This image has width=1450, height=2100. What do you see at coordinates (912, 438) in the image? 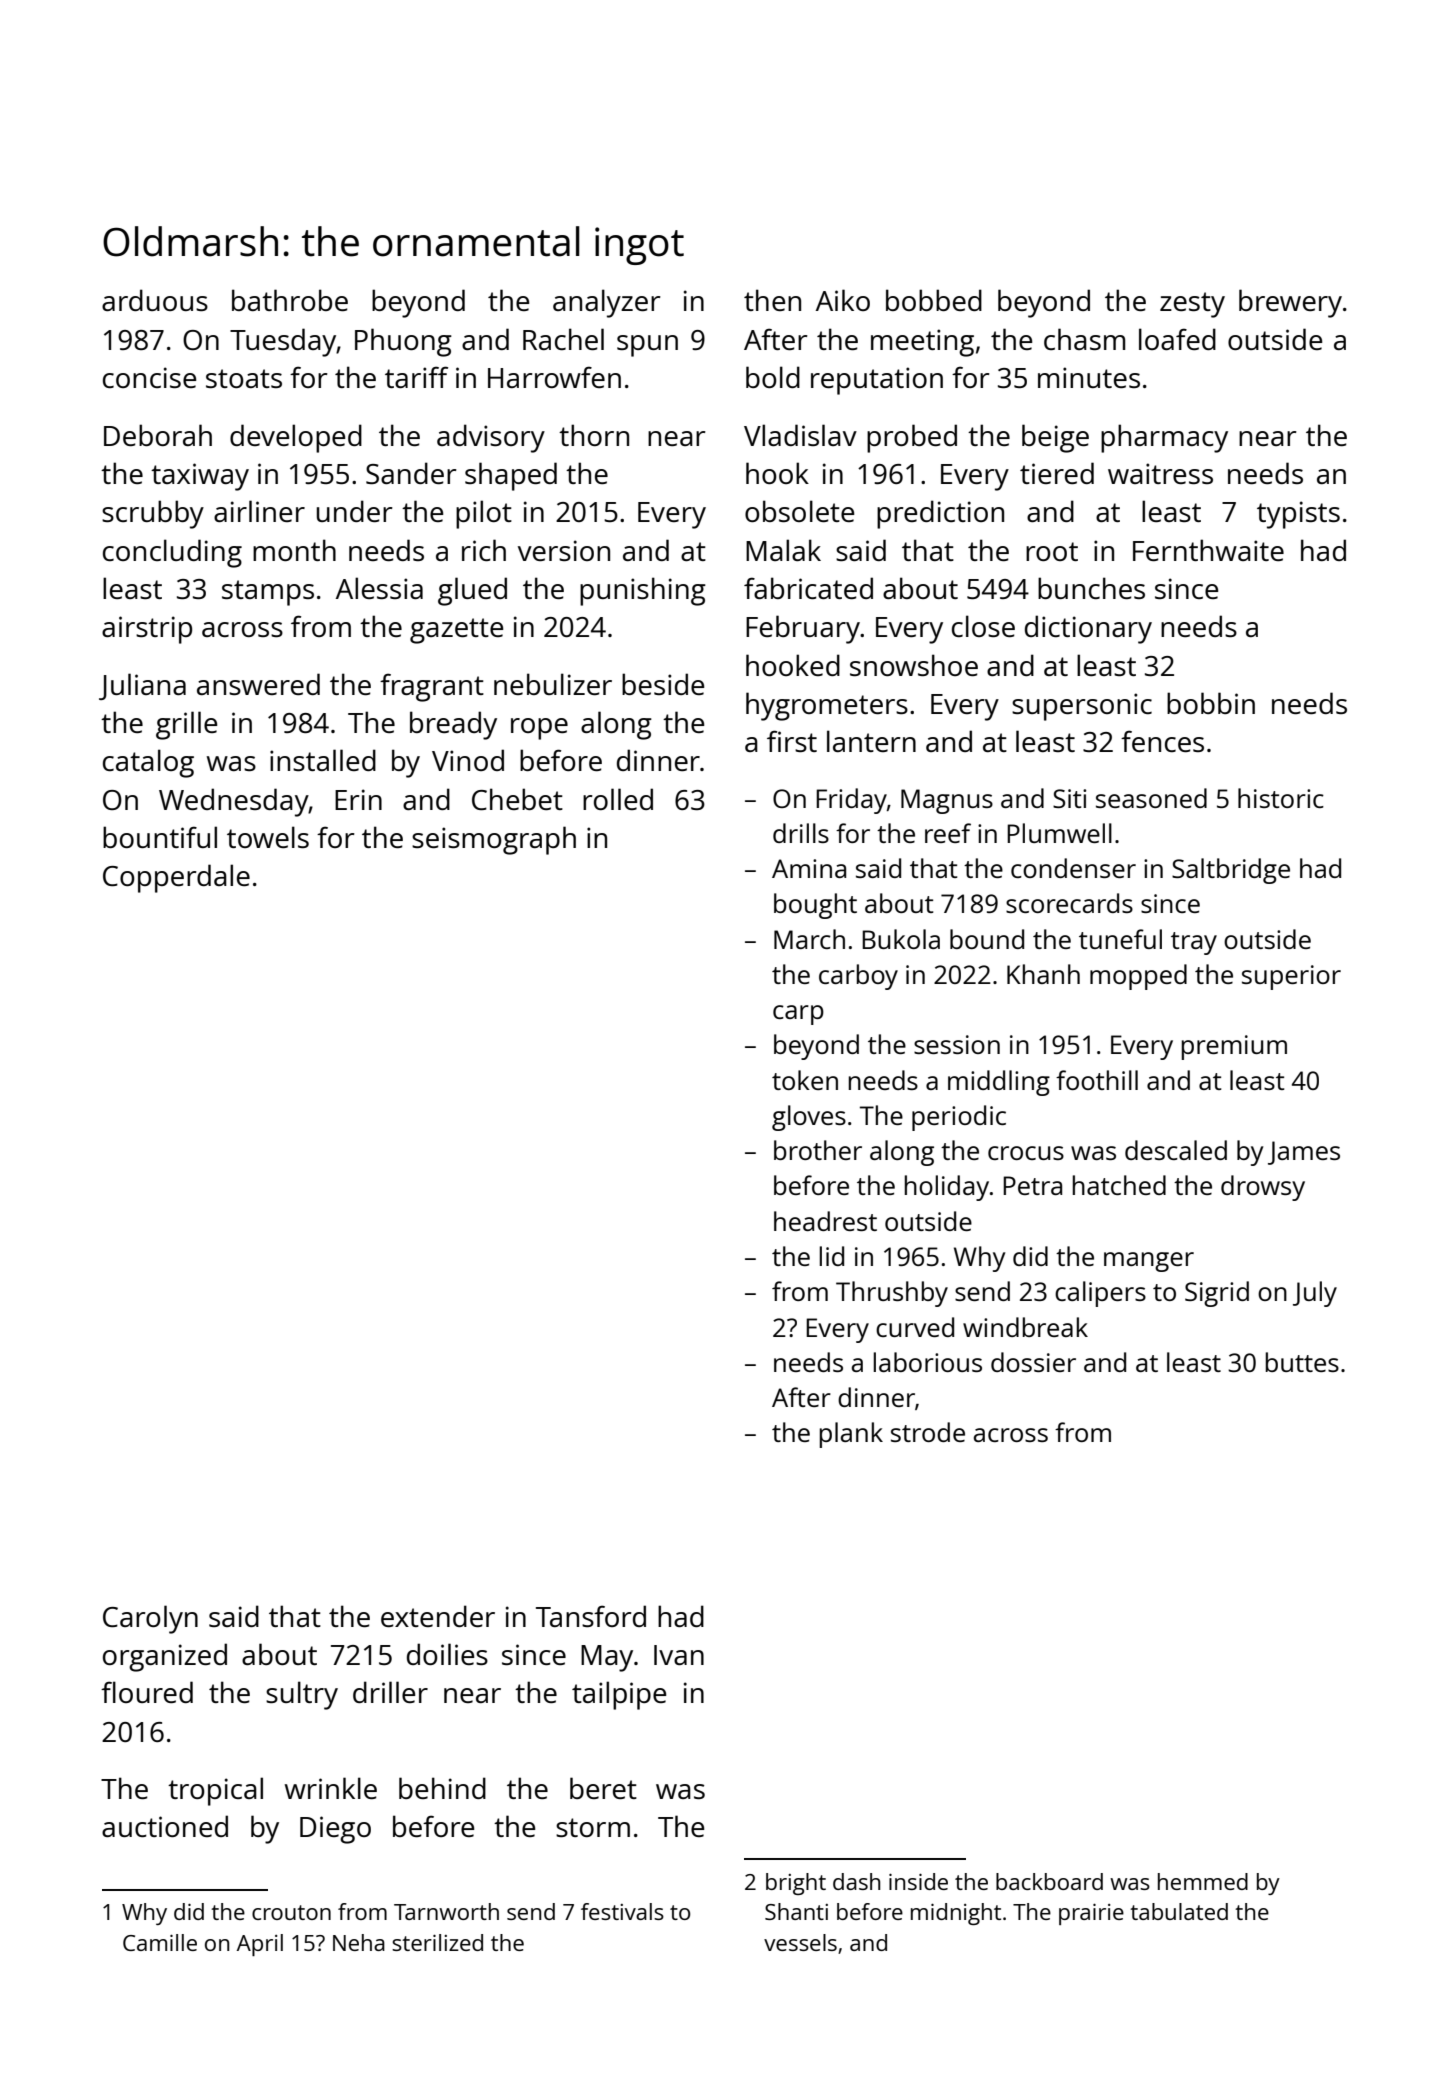
I see `probed` at bounding box center [912, 438].
